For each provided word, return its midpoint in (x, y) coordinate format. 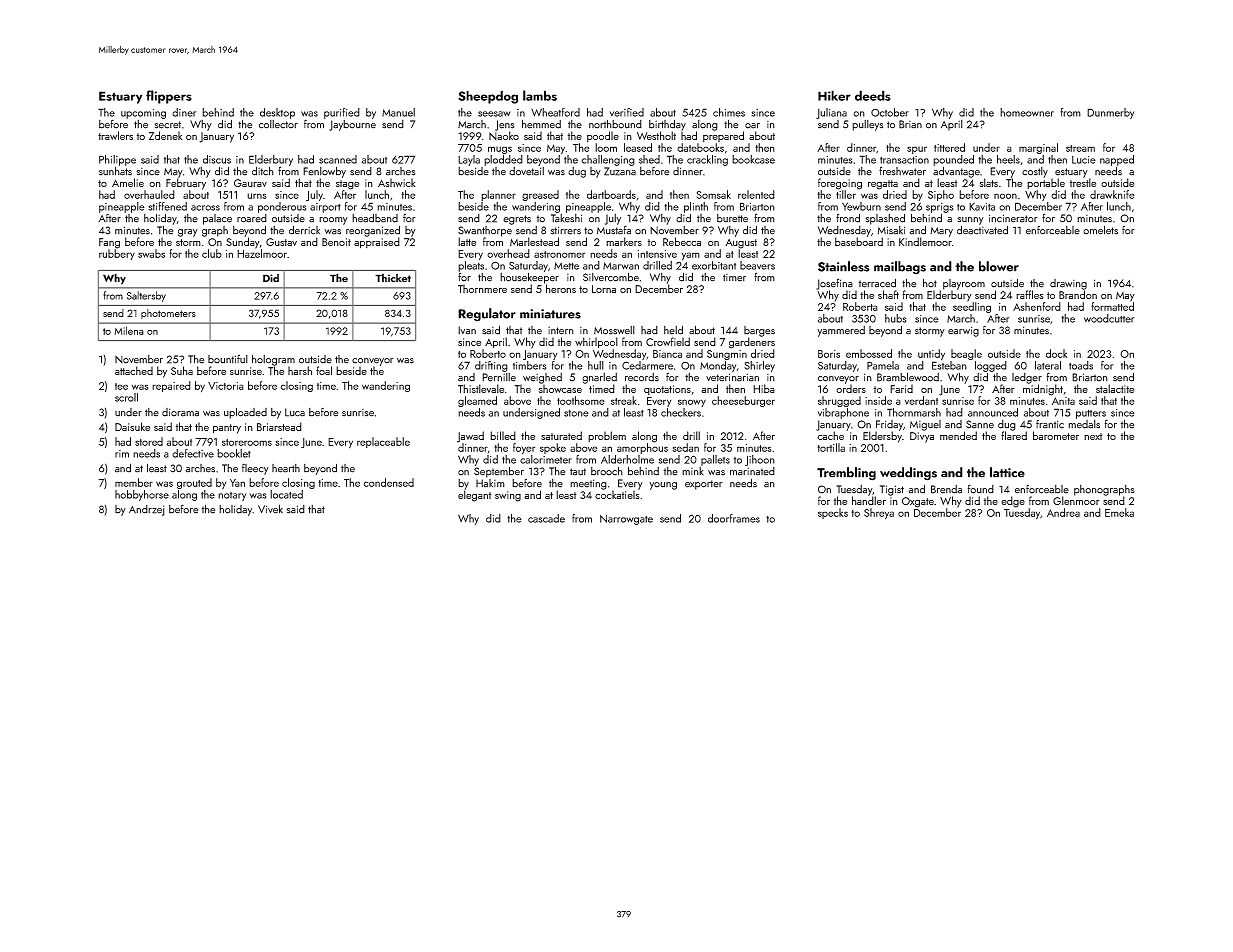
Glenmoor (1076, 500)
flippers (169, 97)
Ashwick (396, 182)
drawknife (1112, 194)
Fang (109, 243)
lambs (540, 95)
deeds (873, 95)
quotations (667, 390)
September (499, 472)
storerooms (247, 442)
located (286, 494)
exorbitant (714, 265)
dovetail (526, 171)
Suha (182, 370)
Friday (889, 425)
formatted (1112, 306)
